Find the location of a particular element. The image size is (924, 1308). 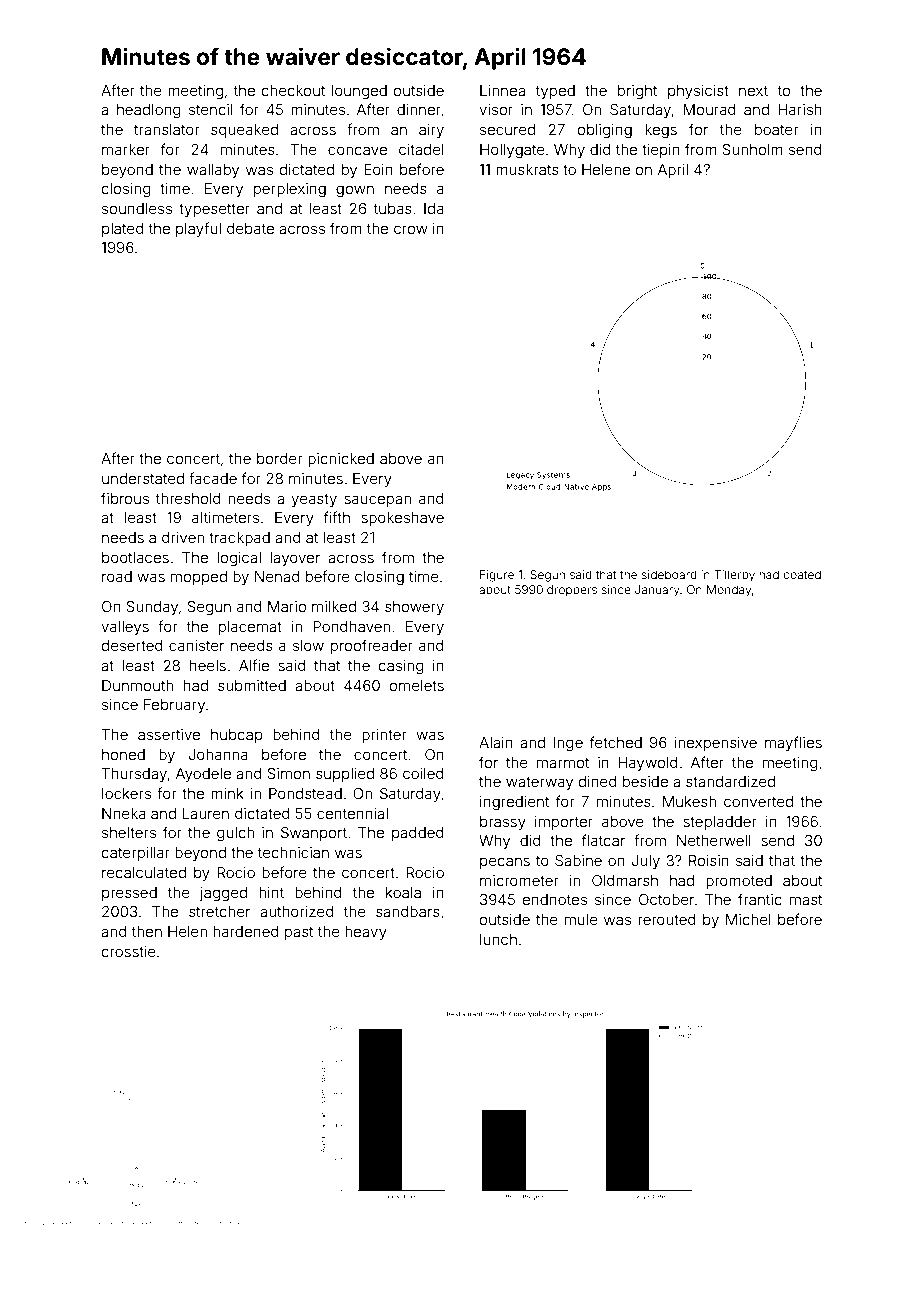

headlong is located at coordinates (149, 111).
